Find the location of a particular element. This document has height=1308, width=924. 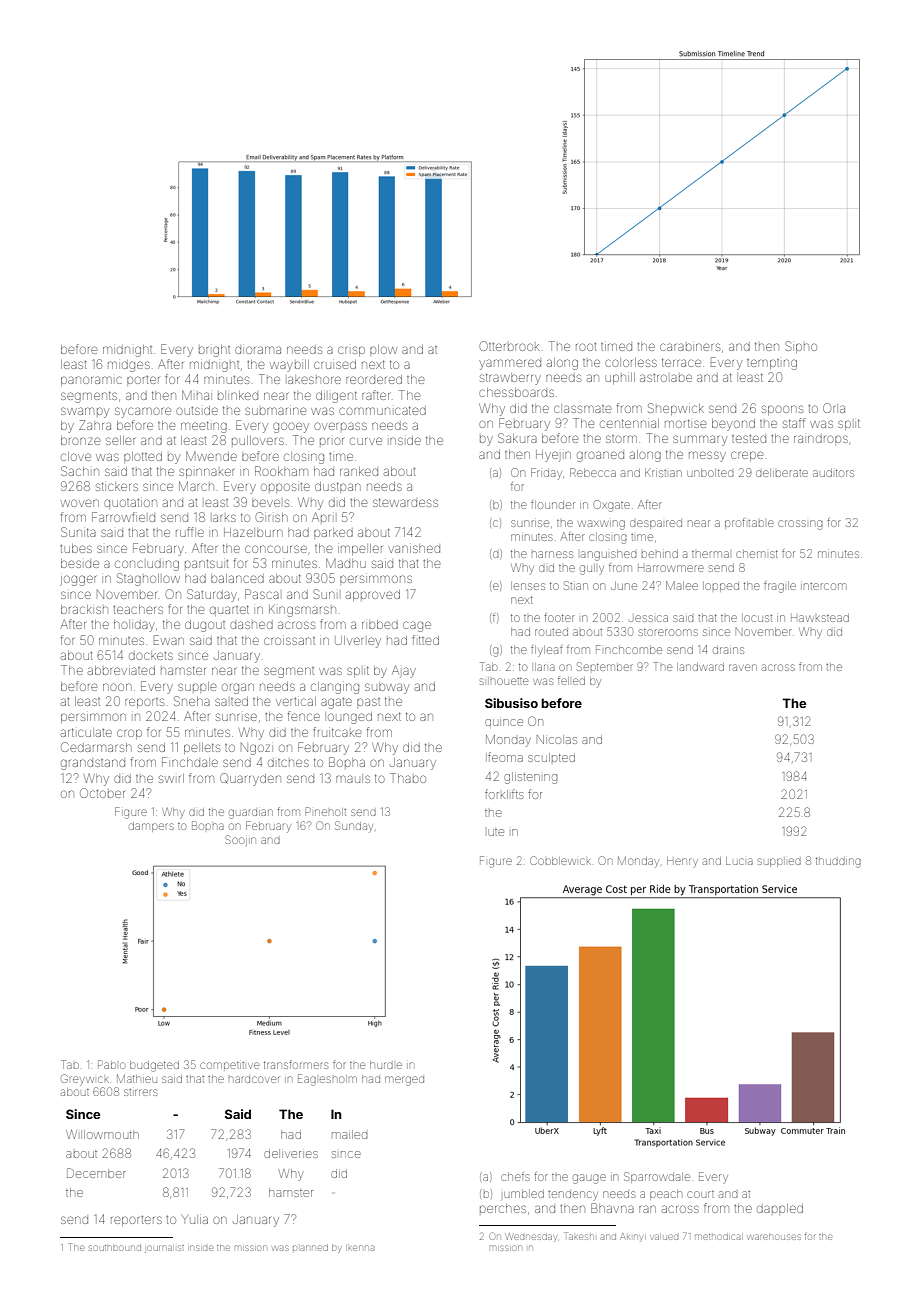

Hyejin is located at coordinates (553, 456).
